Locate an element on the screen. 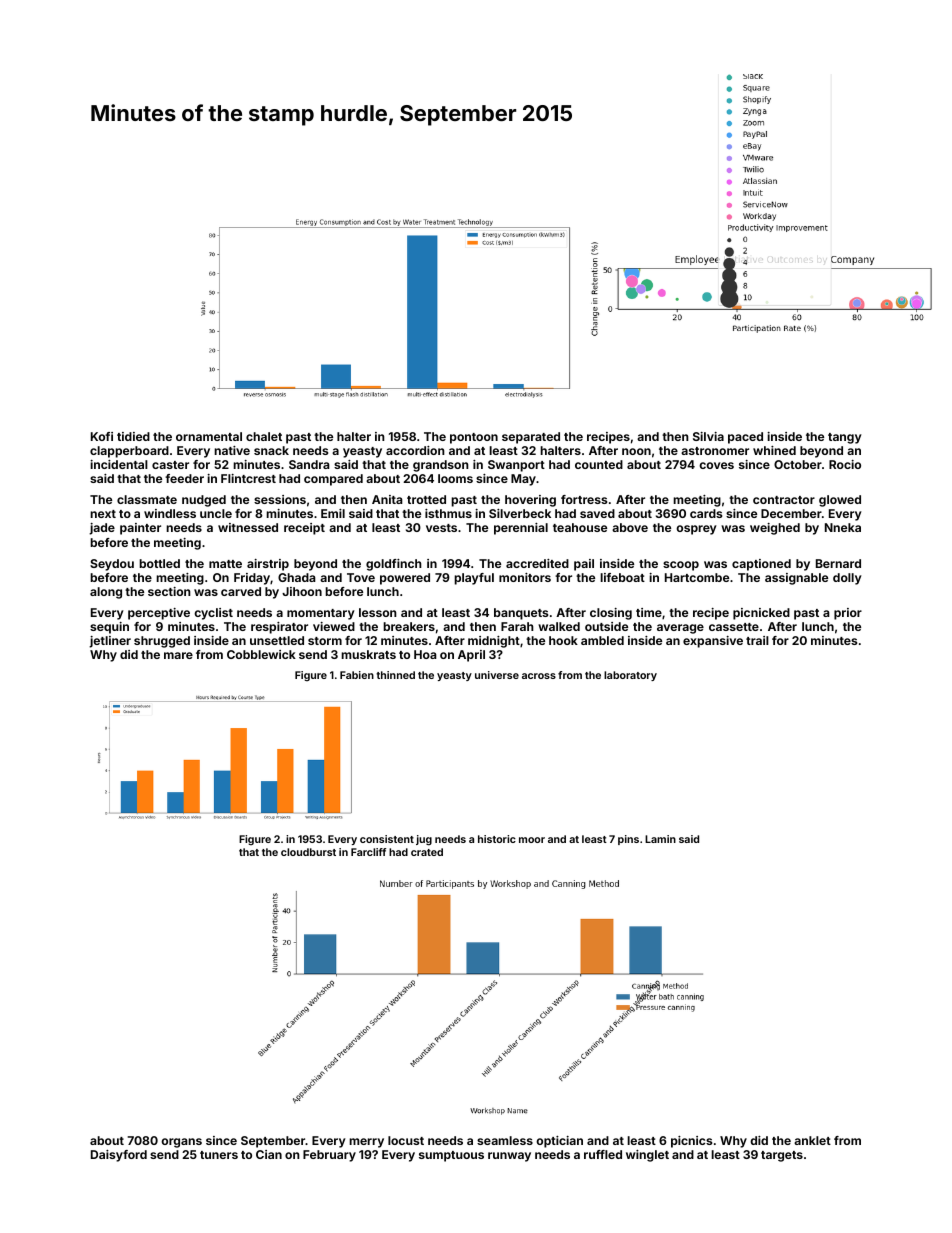 This screenshot has height=1233, width=952. chalet is located at coordinates (264, 436).
